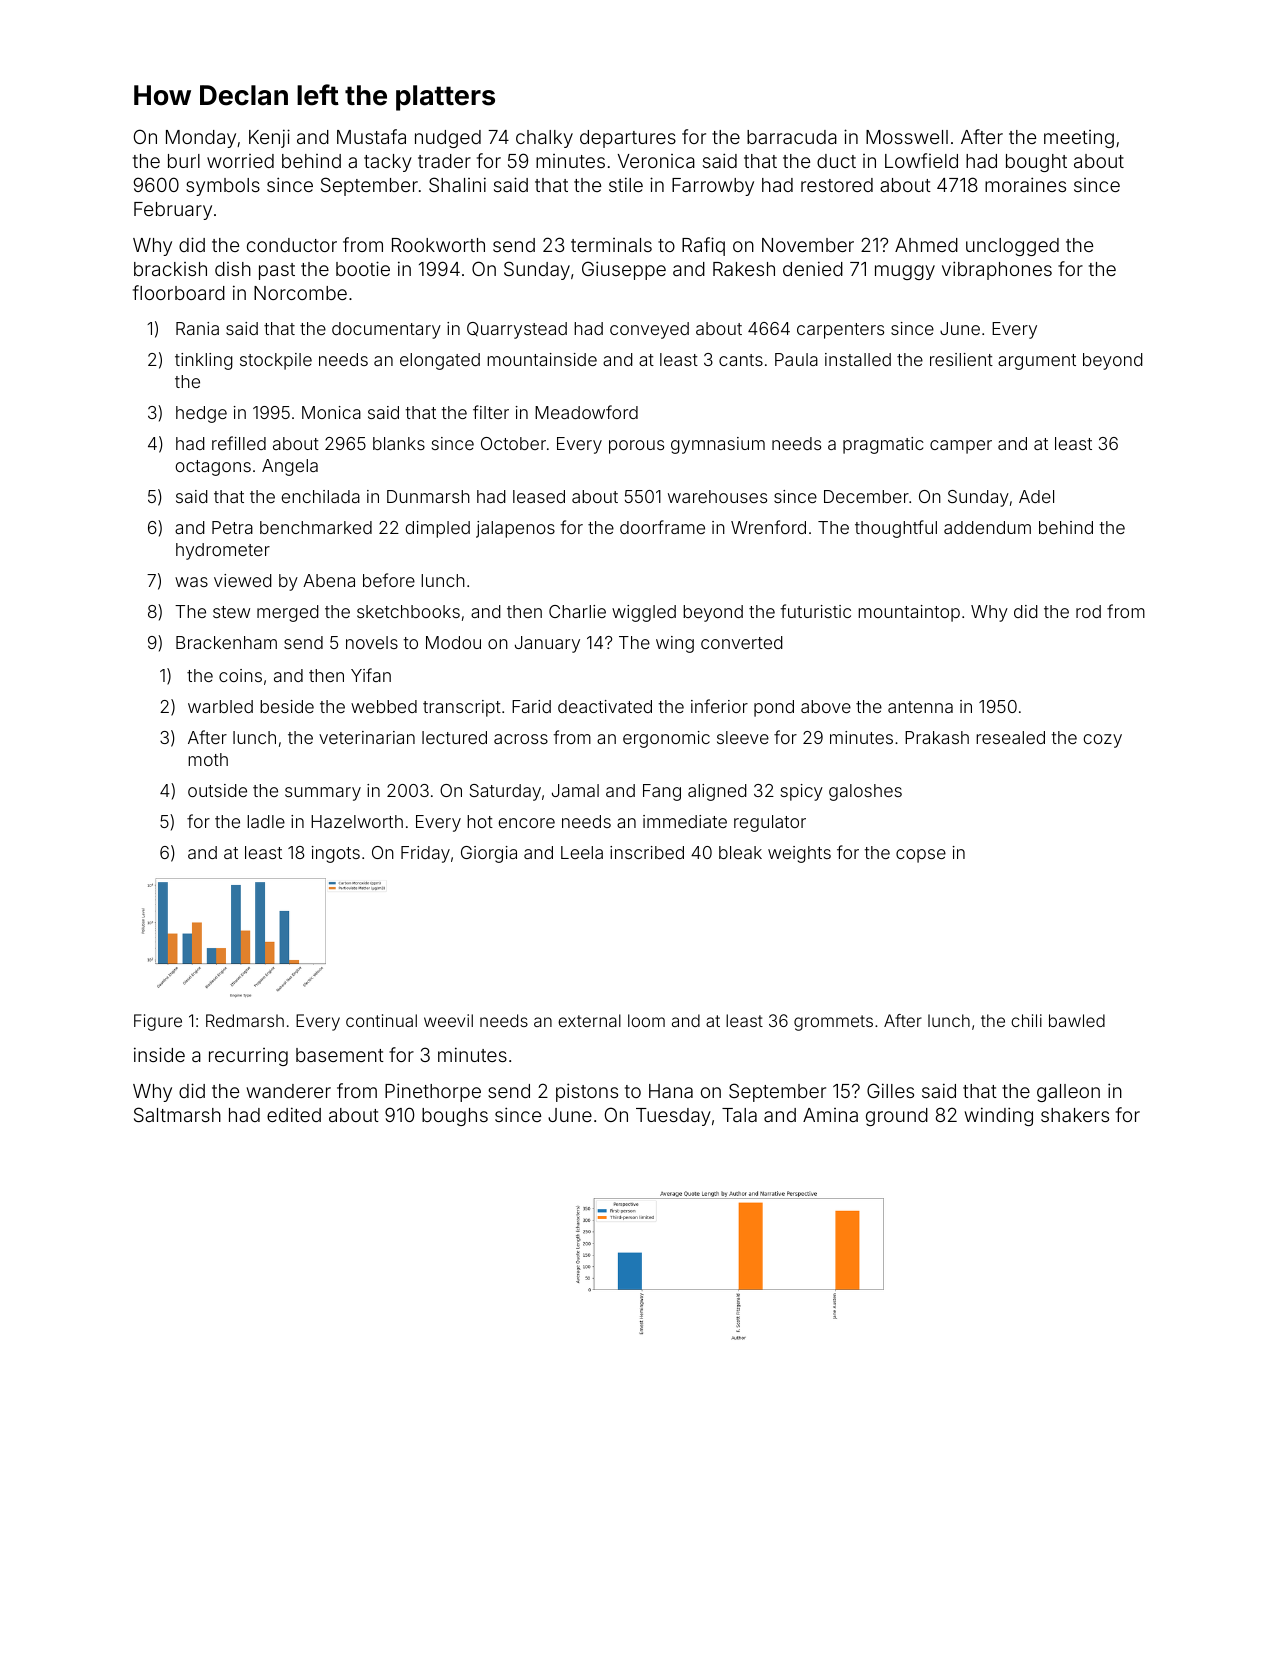 Image resolution: width=1283 pixels, height=1661 pixels. What do you see at coordinates (646, 1020) in the document?
I see `loom` at bounding box center [646, 1020].
